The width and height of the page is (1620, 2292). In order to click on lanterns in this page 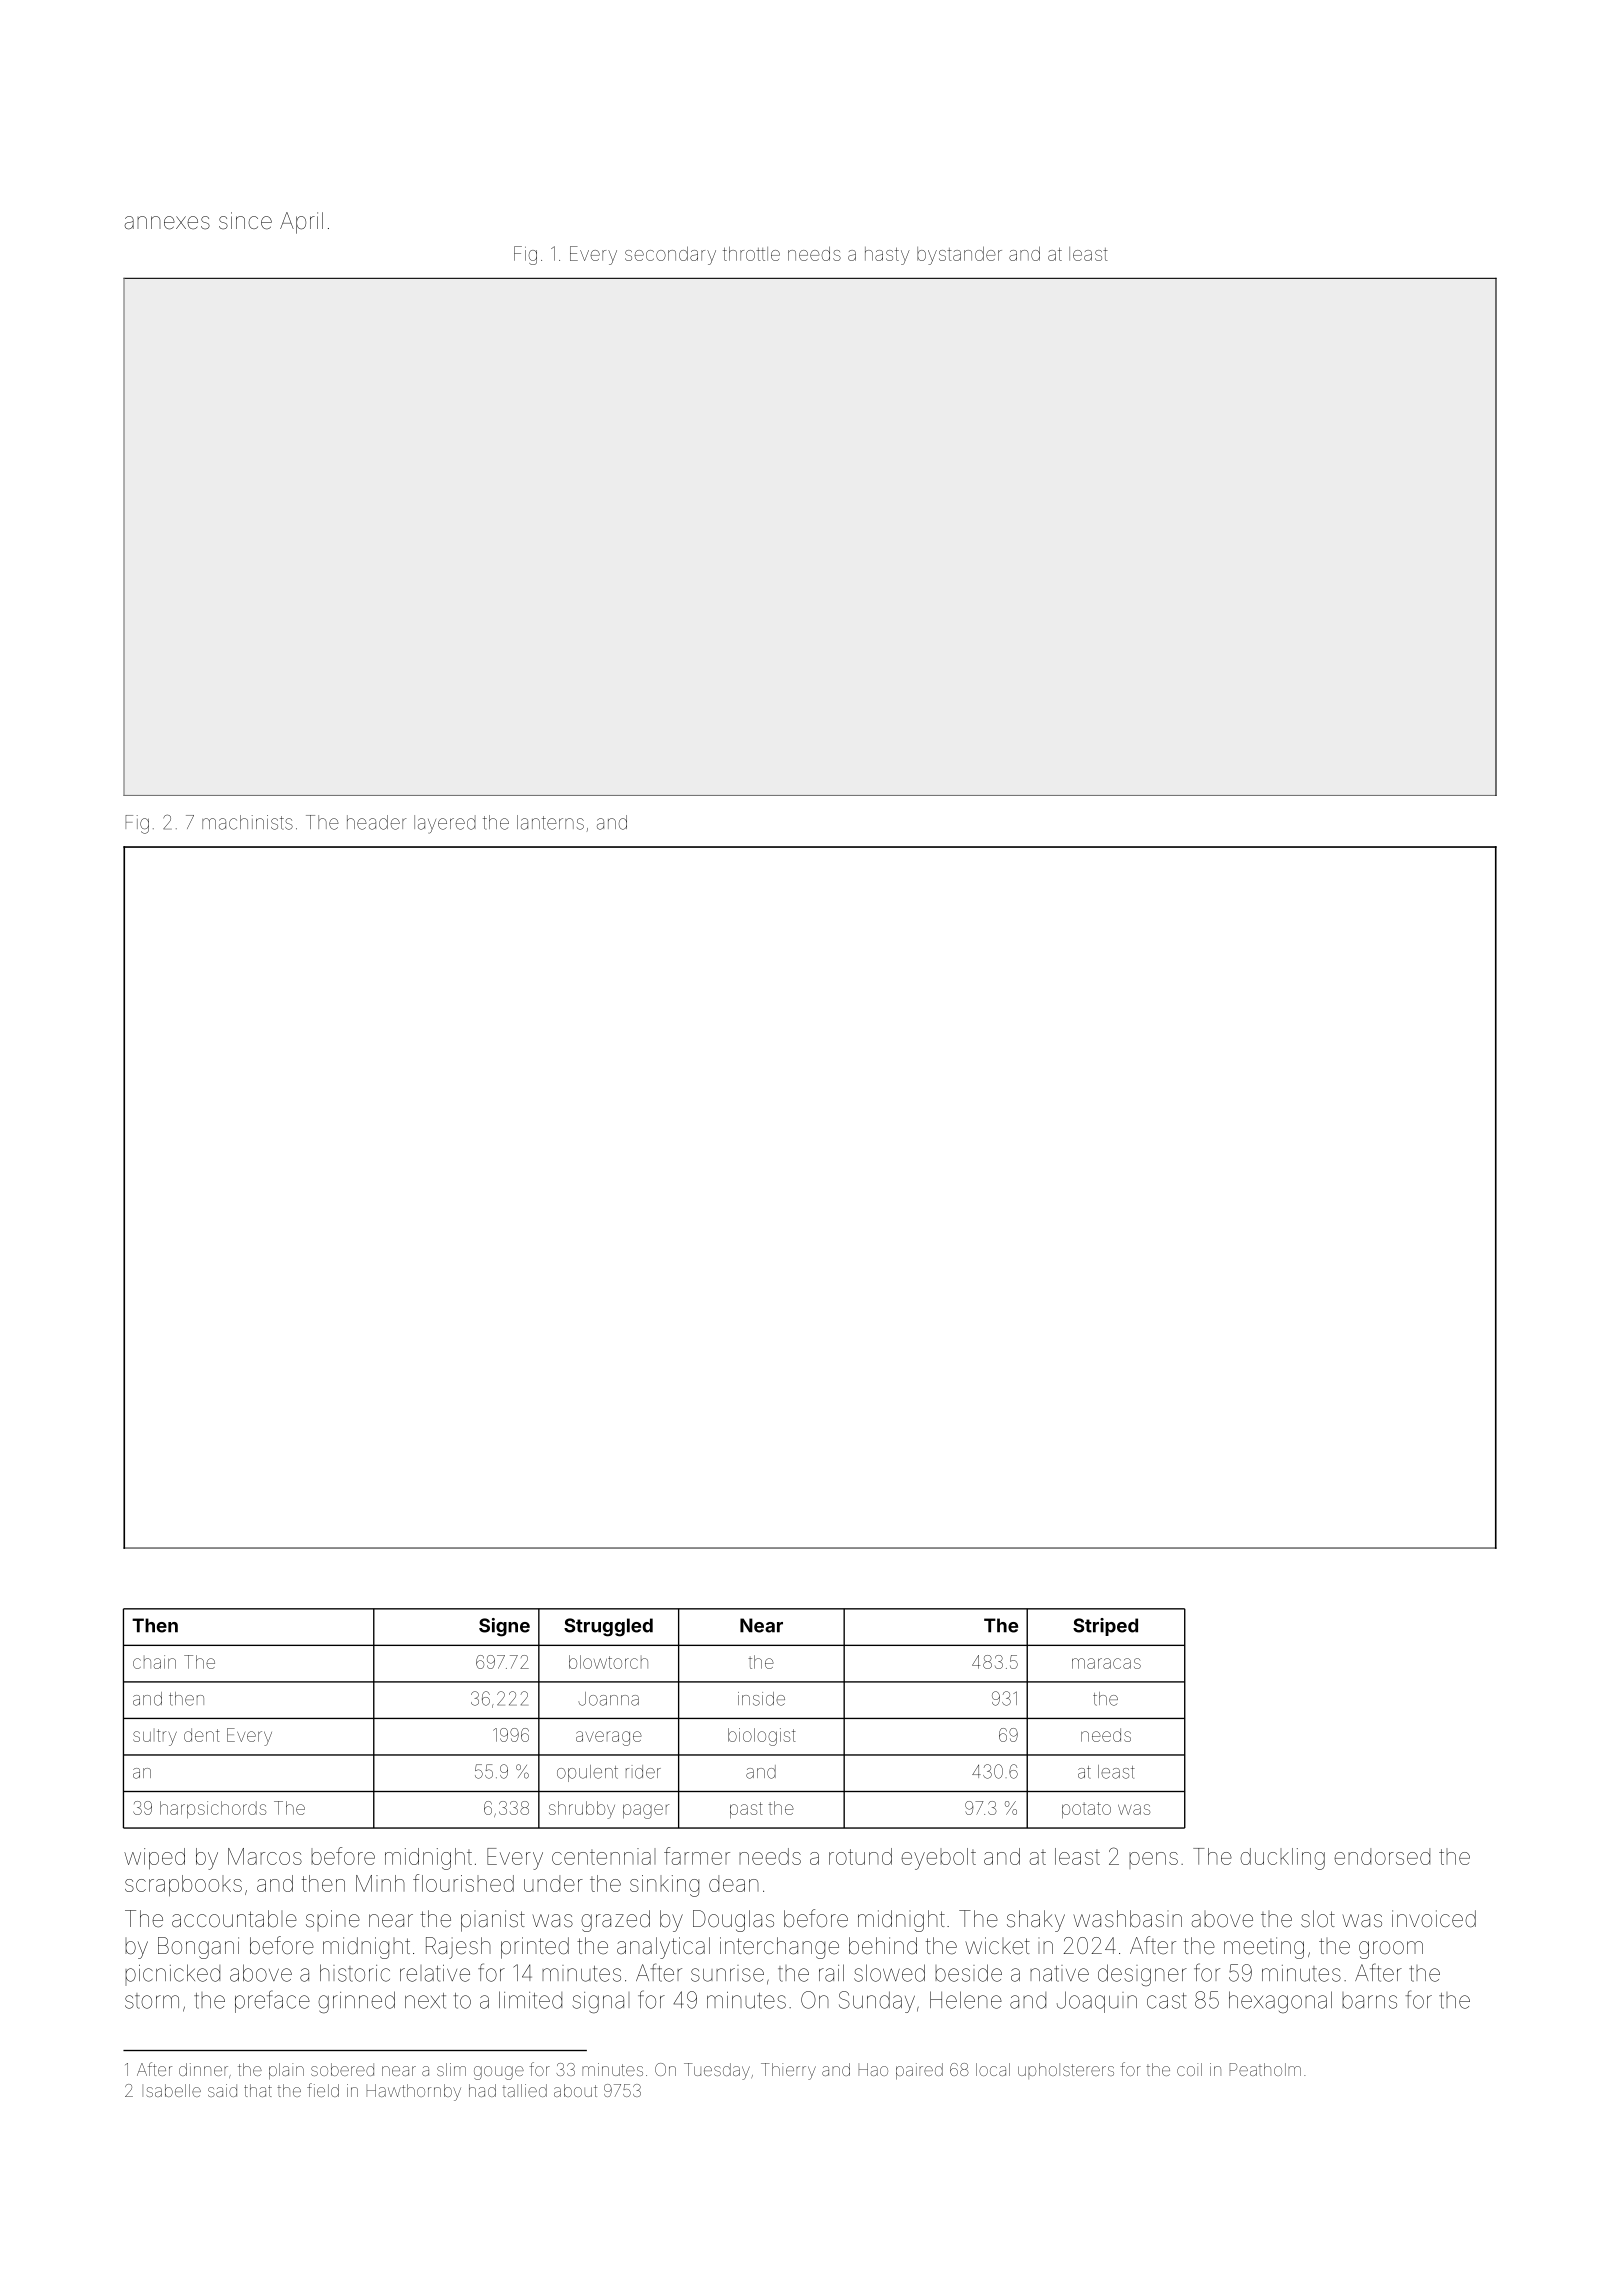, I will do `click(550, 822)`.
